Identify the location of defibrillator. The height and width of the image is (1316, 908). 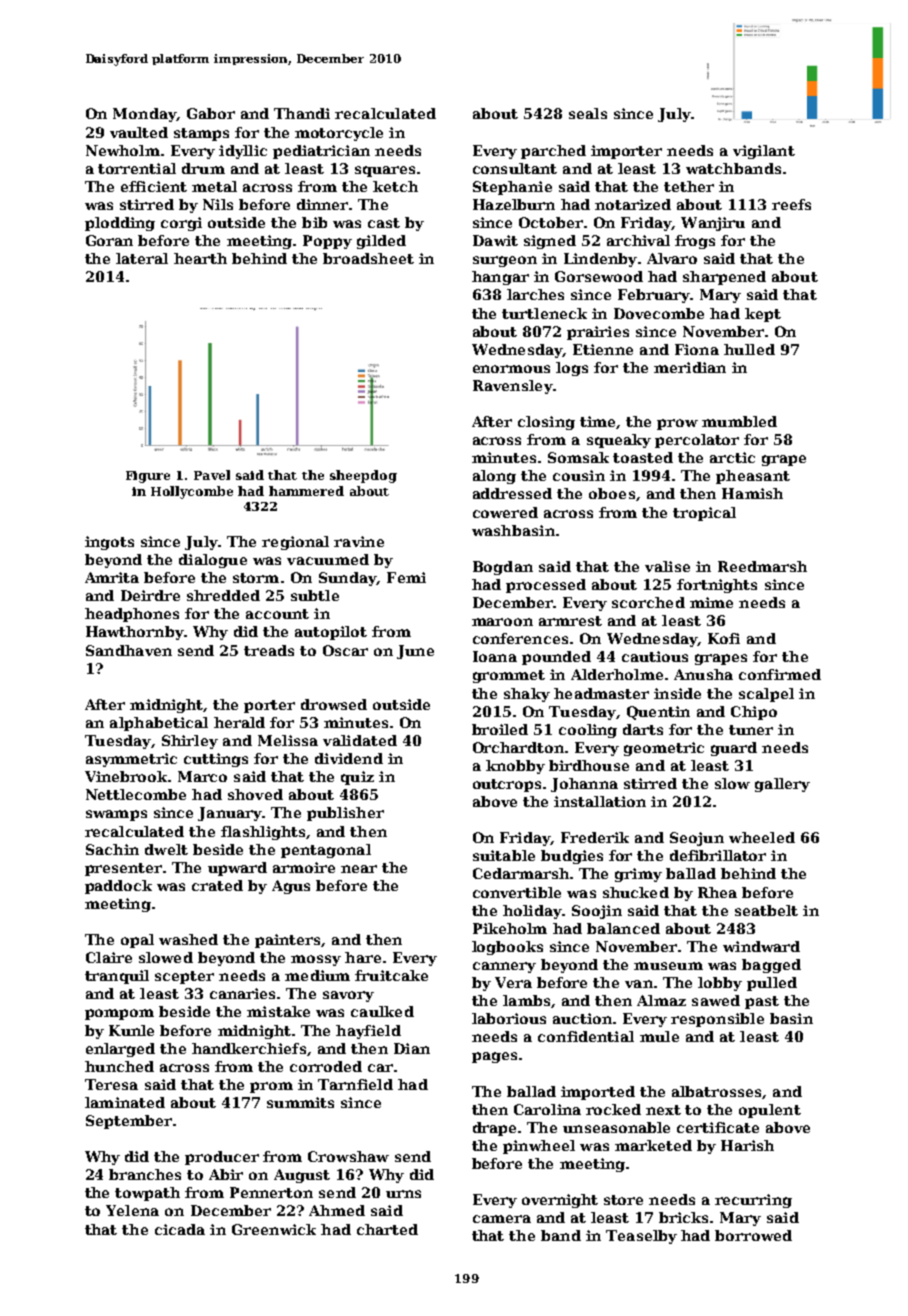
(718, 855).
